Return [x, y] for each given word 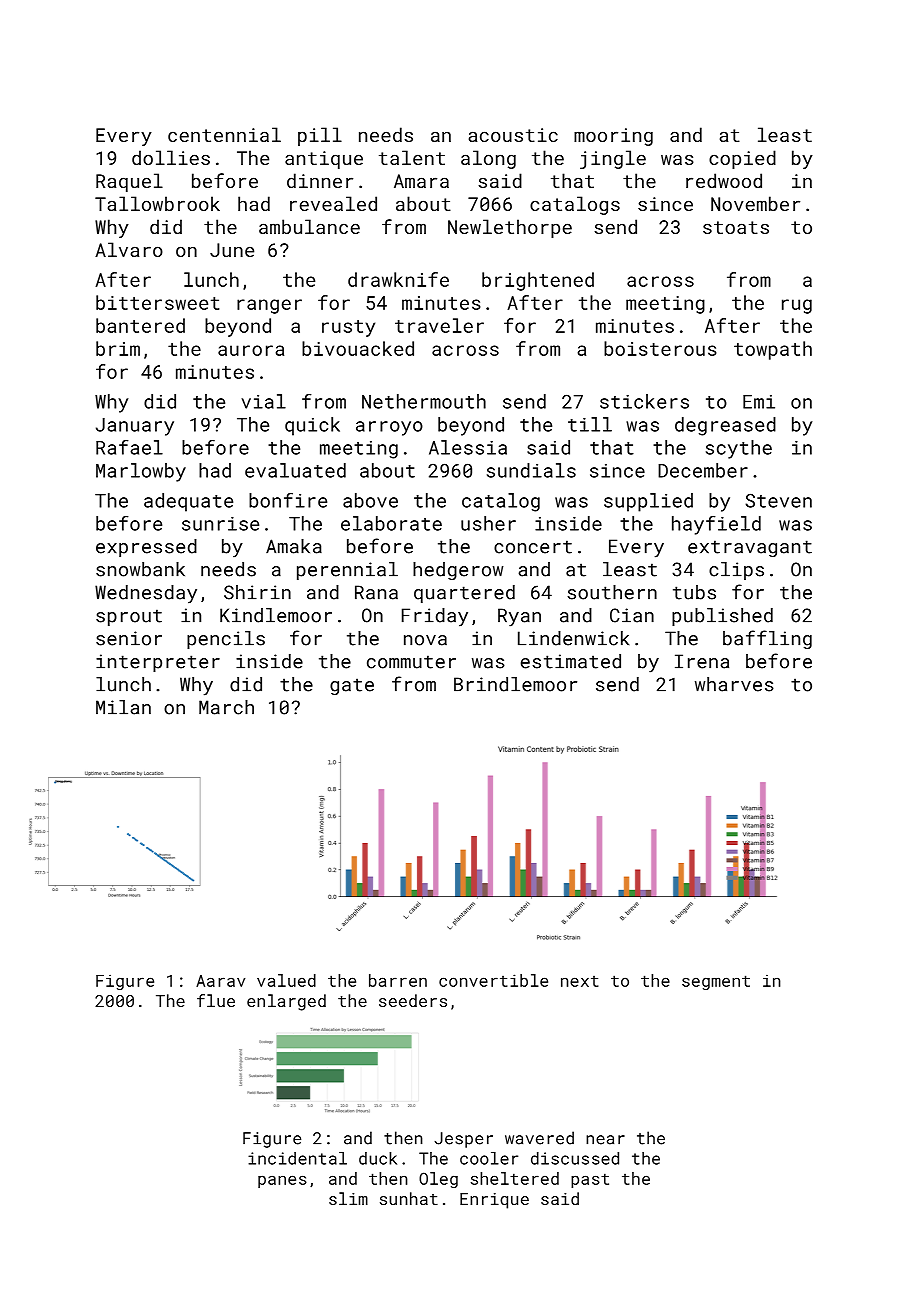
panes [282, 1181]
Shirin [257, 592]
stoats [736, 227]
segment [716, 982]
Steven [779, 500]
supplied [648, 502]
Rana [376, 592]
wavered [539, 1138]
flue [216, 1000]
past [590, 1180]
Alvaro [129, 249]
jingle [613, 159]
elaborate [391, 523]
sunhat [409, 1198]
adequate [188, 502]
